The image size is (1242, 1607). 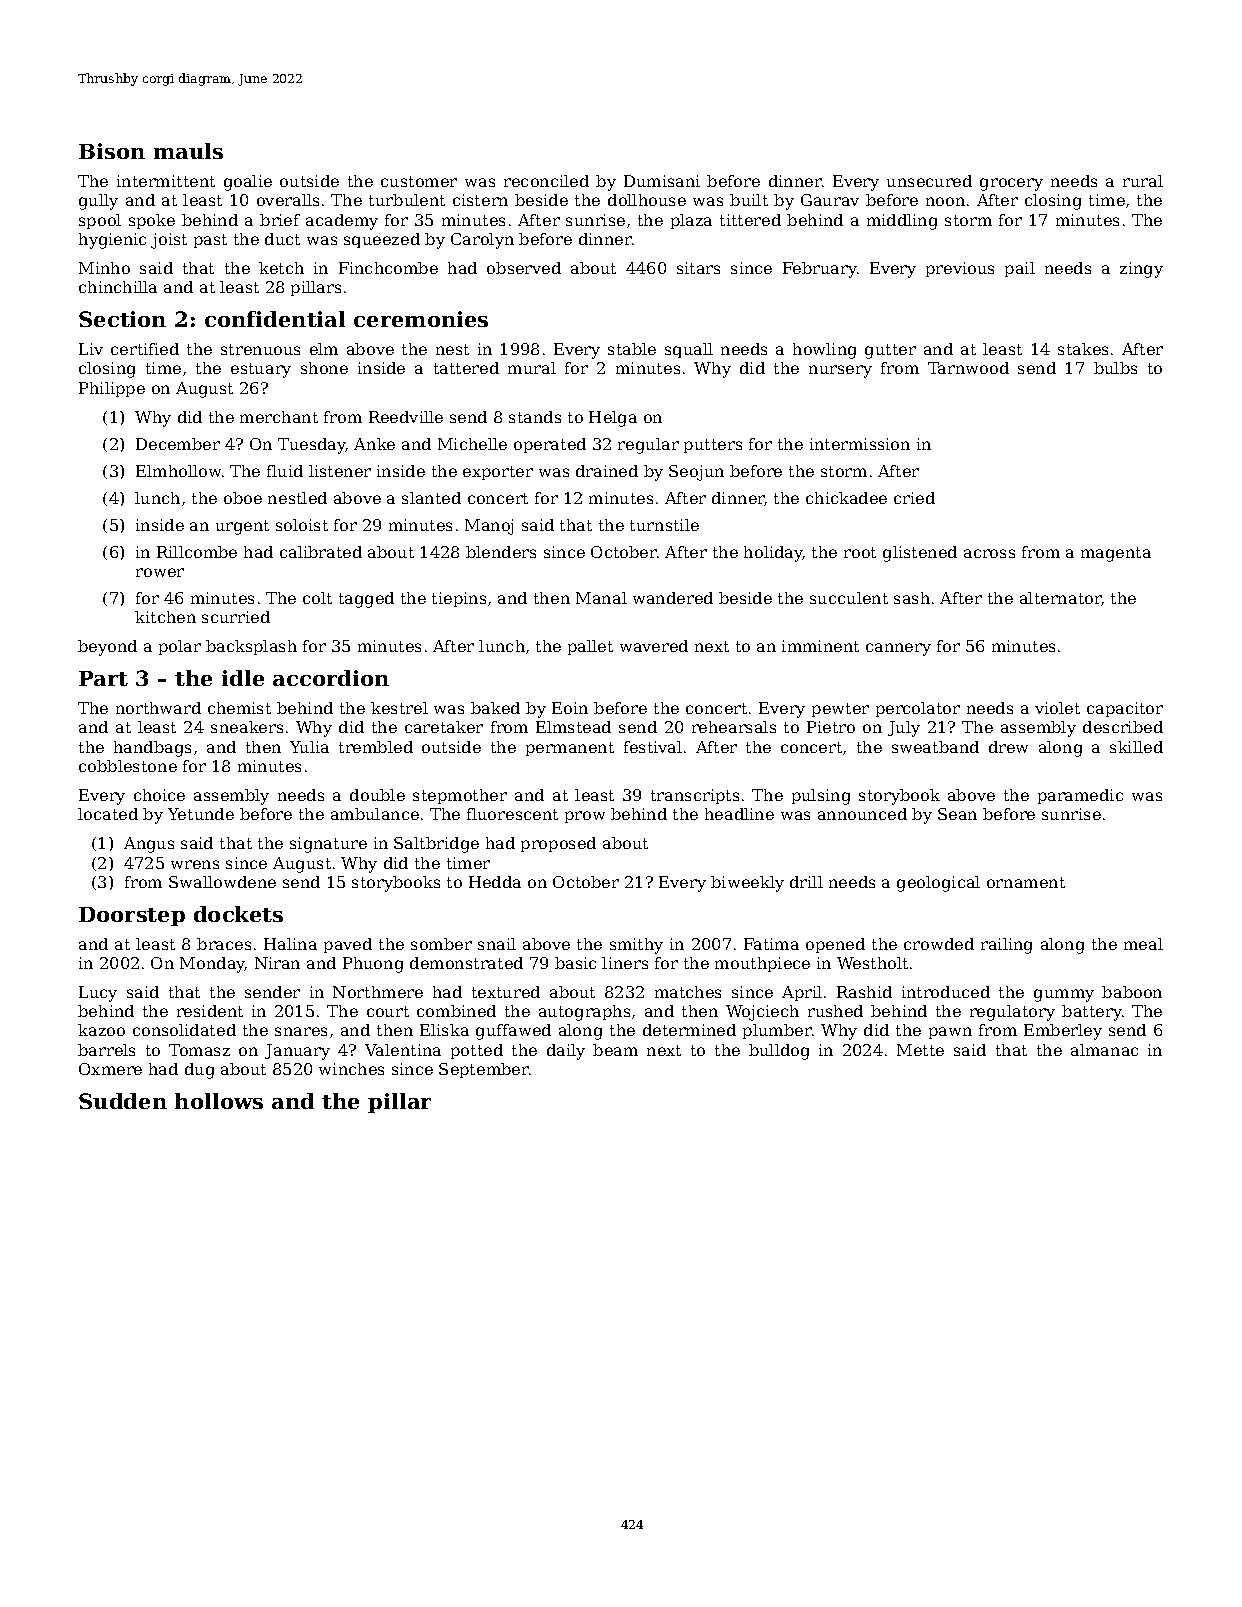 What do you see at coordinates (647, 200) in the image?
I see `dollhouse` at bounding box center [647, 200].
